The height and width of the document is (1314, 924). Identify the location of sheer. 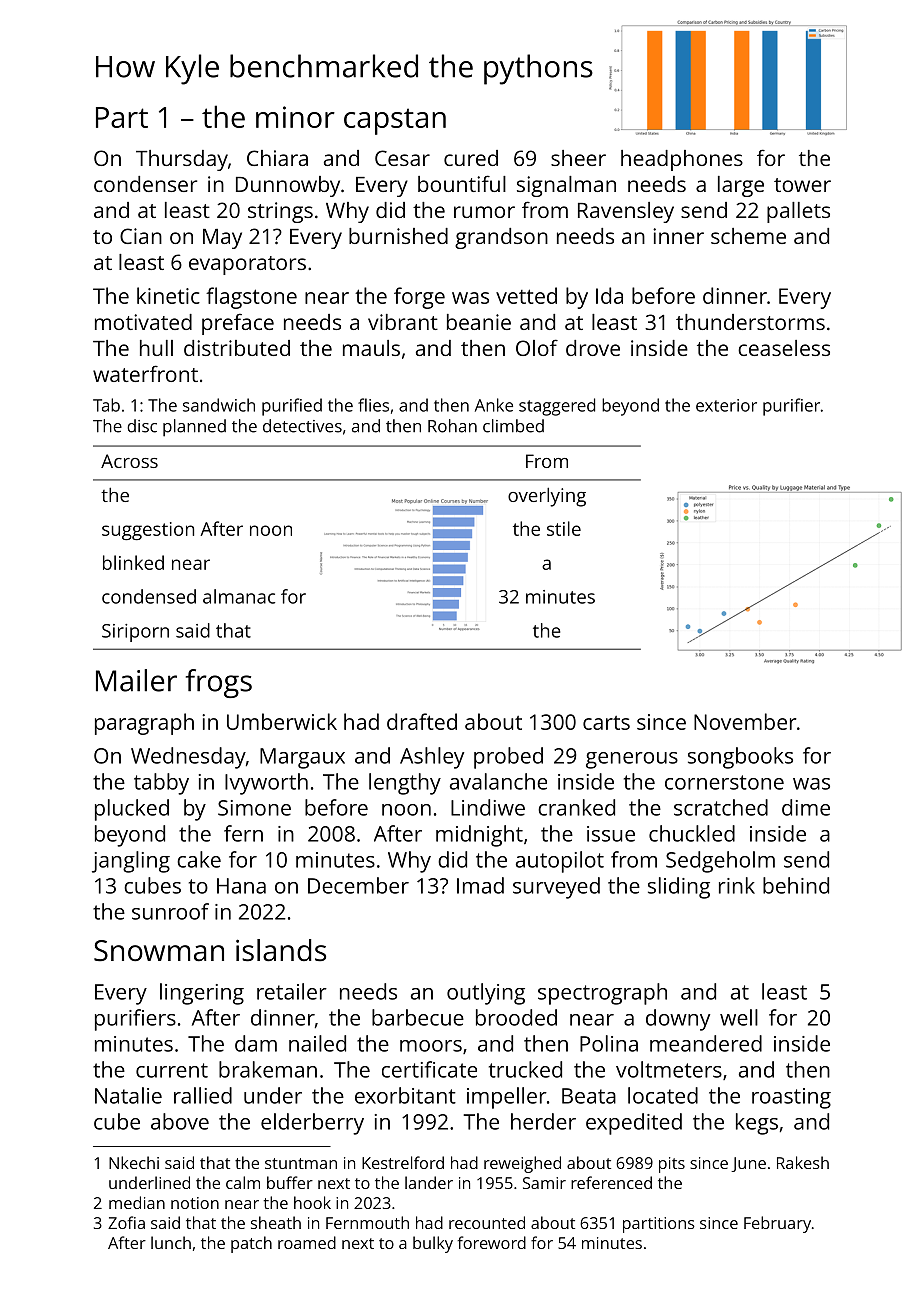
(578, 158).
